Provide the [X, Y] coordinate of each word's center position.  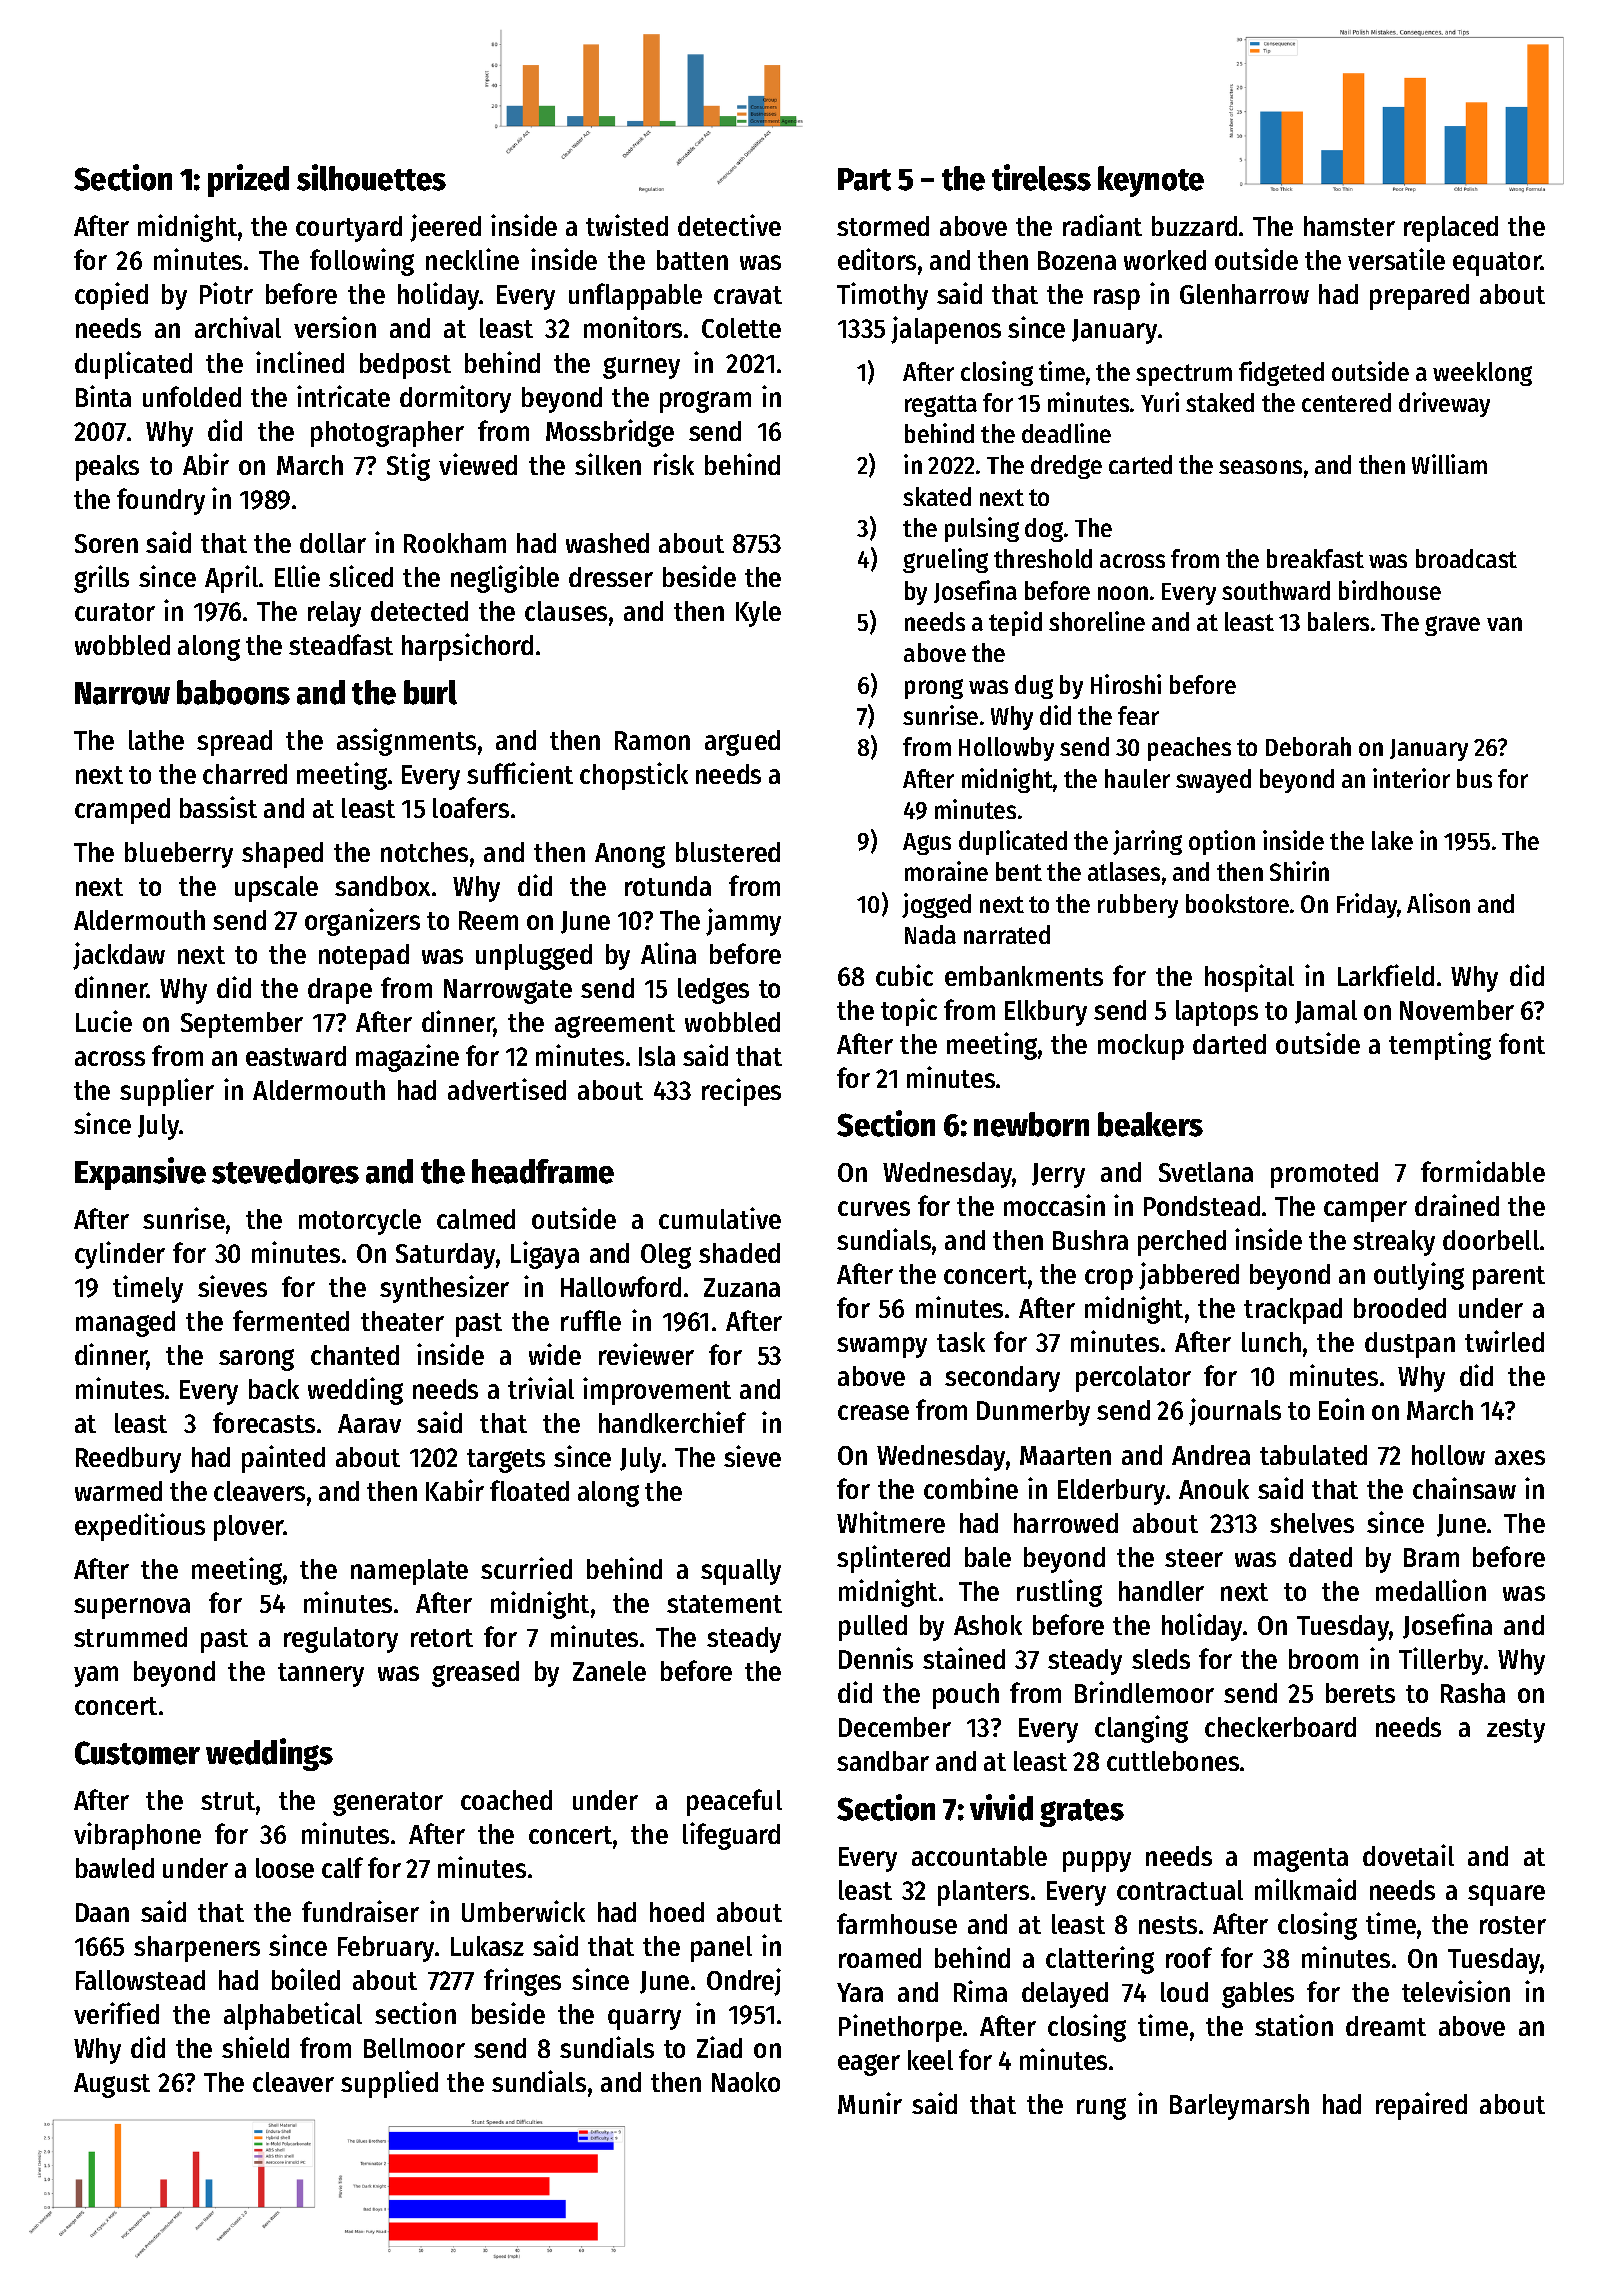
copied [111, 296]
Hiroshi [1126, 684]
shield [255, 2047]
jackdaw [119, 956]
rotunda [668, 886]
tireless [1041, 177]
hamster [1349, 226]
